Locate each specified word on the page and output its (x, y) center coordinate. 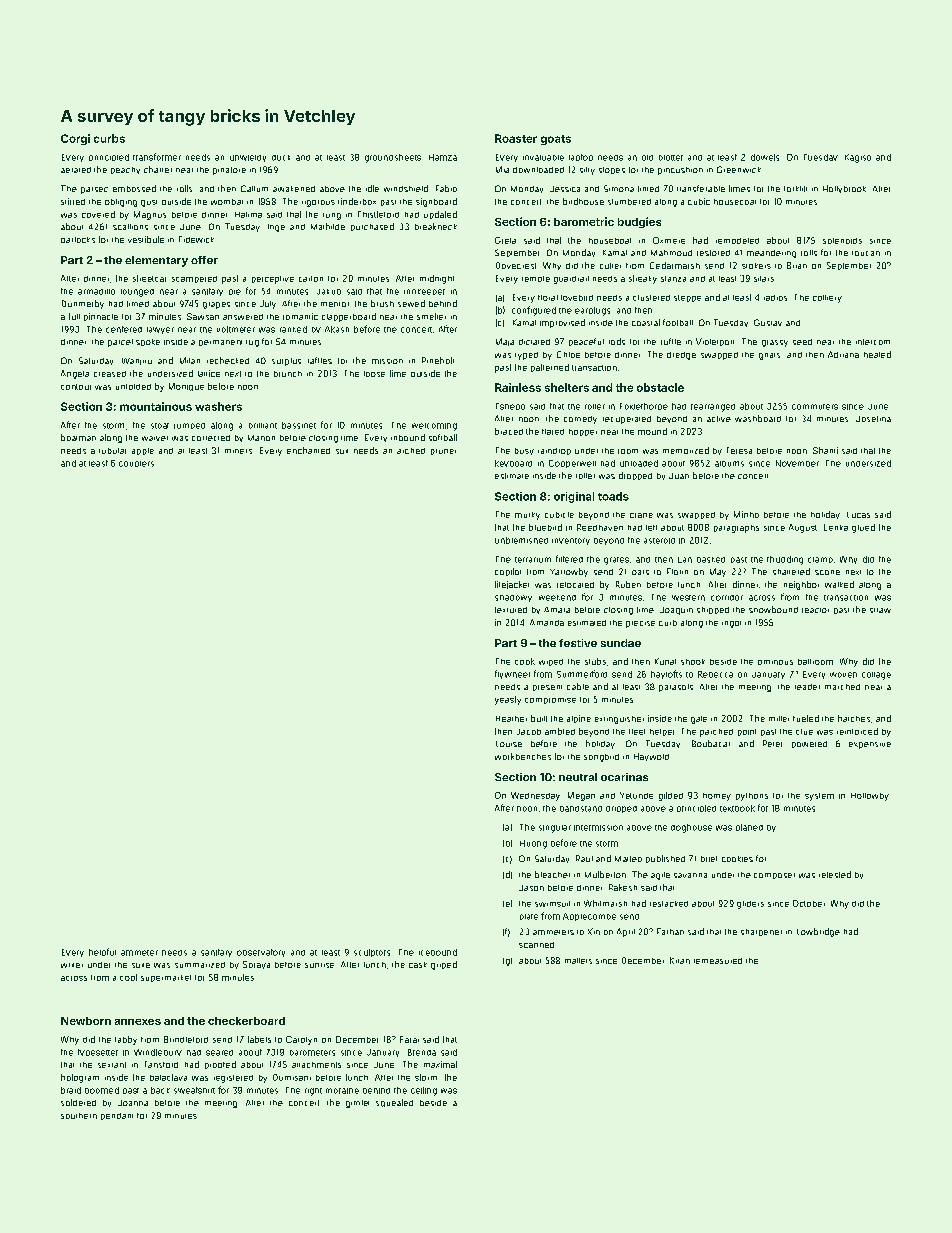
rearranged (713, 408)
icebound (438, 952)
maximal (440, 1064)
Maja (505, 342)
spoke (148, 342)
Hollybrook (844, 189)
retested (835, 874)
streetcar (149, 278)
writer (72, 965)
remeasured (718, 961)
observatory (261, 953)
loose (374, 374)
